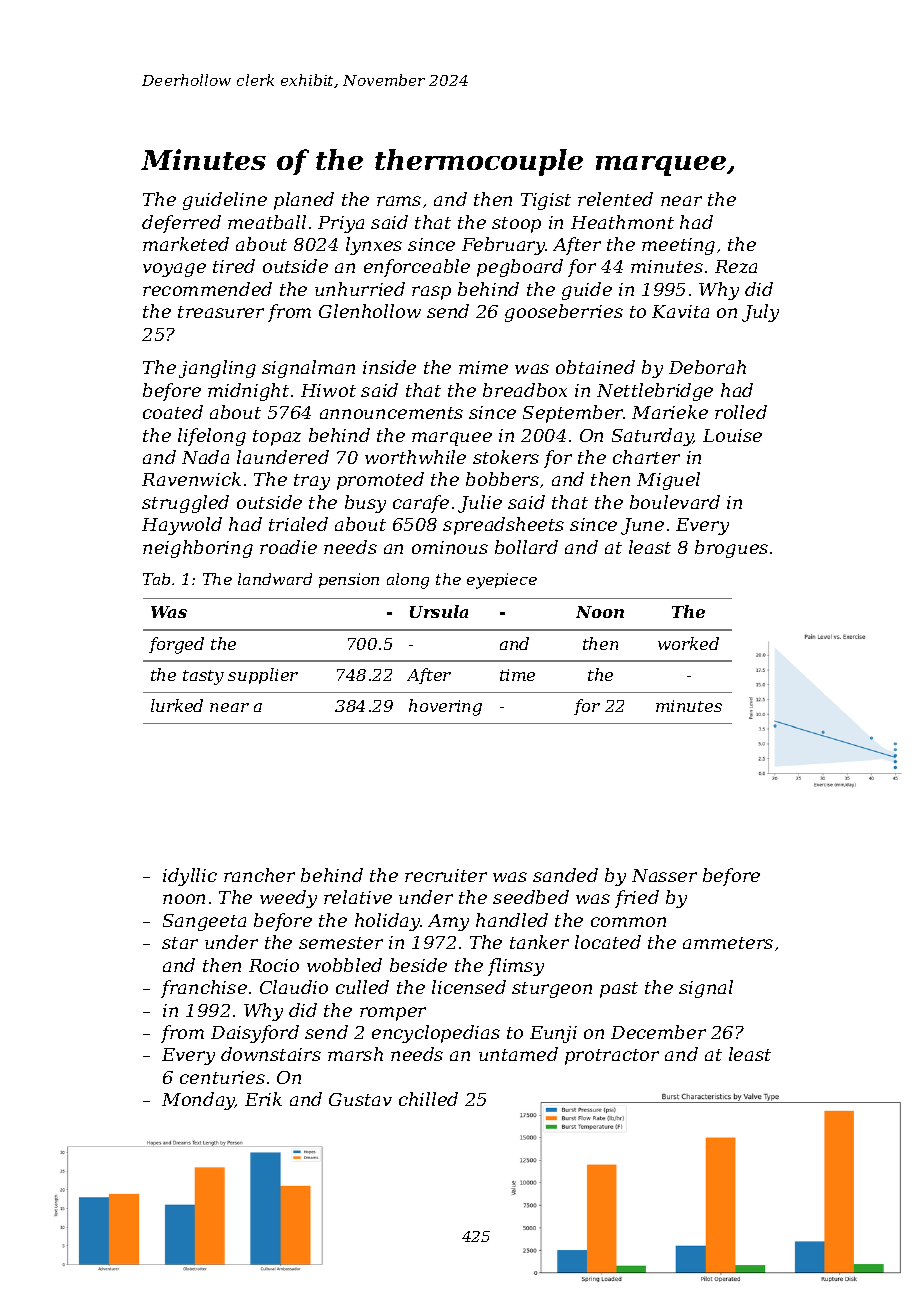 The width and height of the document is (924, 1314). What do you see at coordinates (421, 504) in the document?
I see `carafe` at bounding box center [421, 504].
